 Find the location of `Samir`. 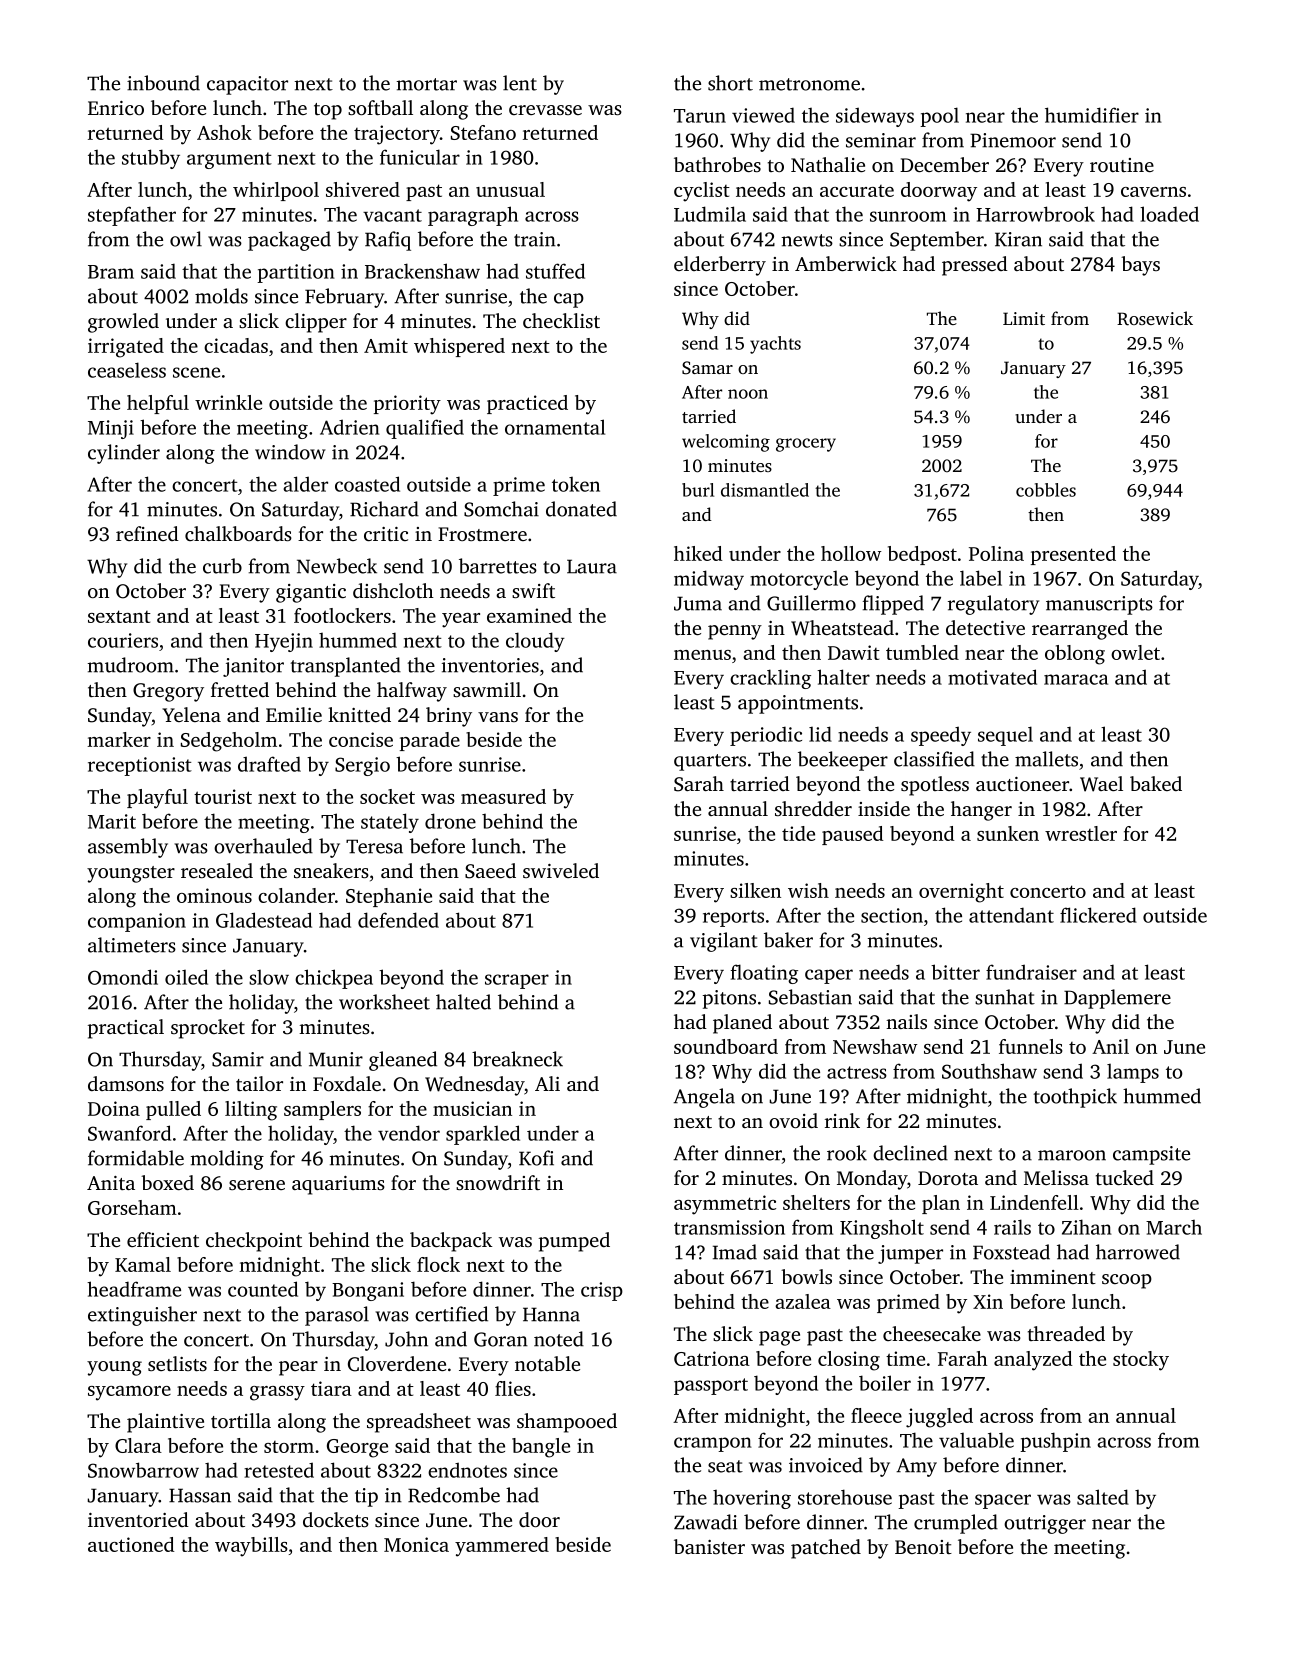

Samir is located at coordinates (238, 1059).
